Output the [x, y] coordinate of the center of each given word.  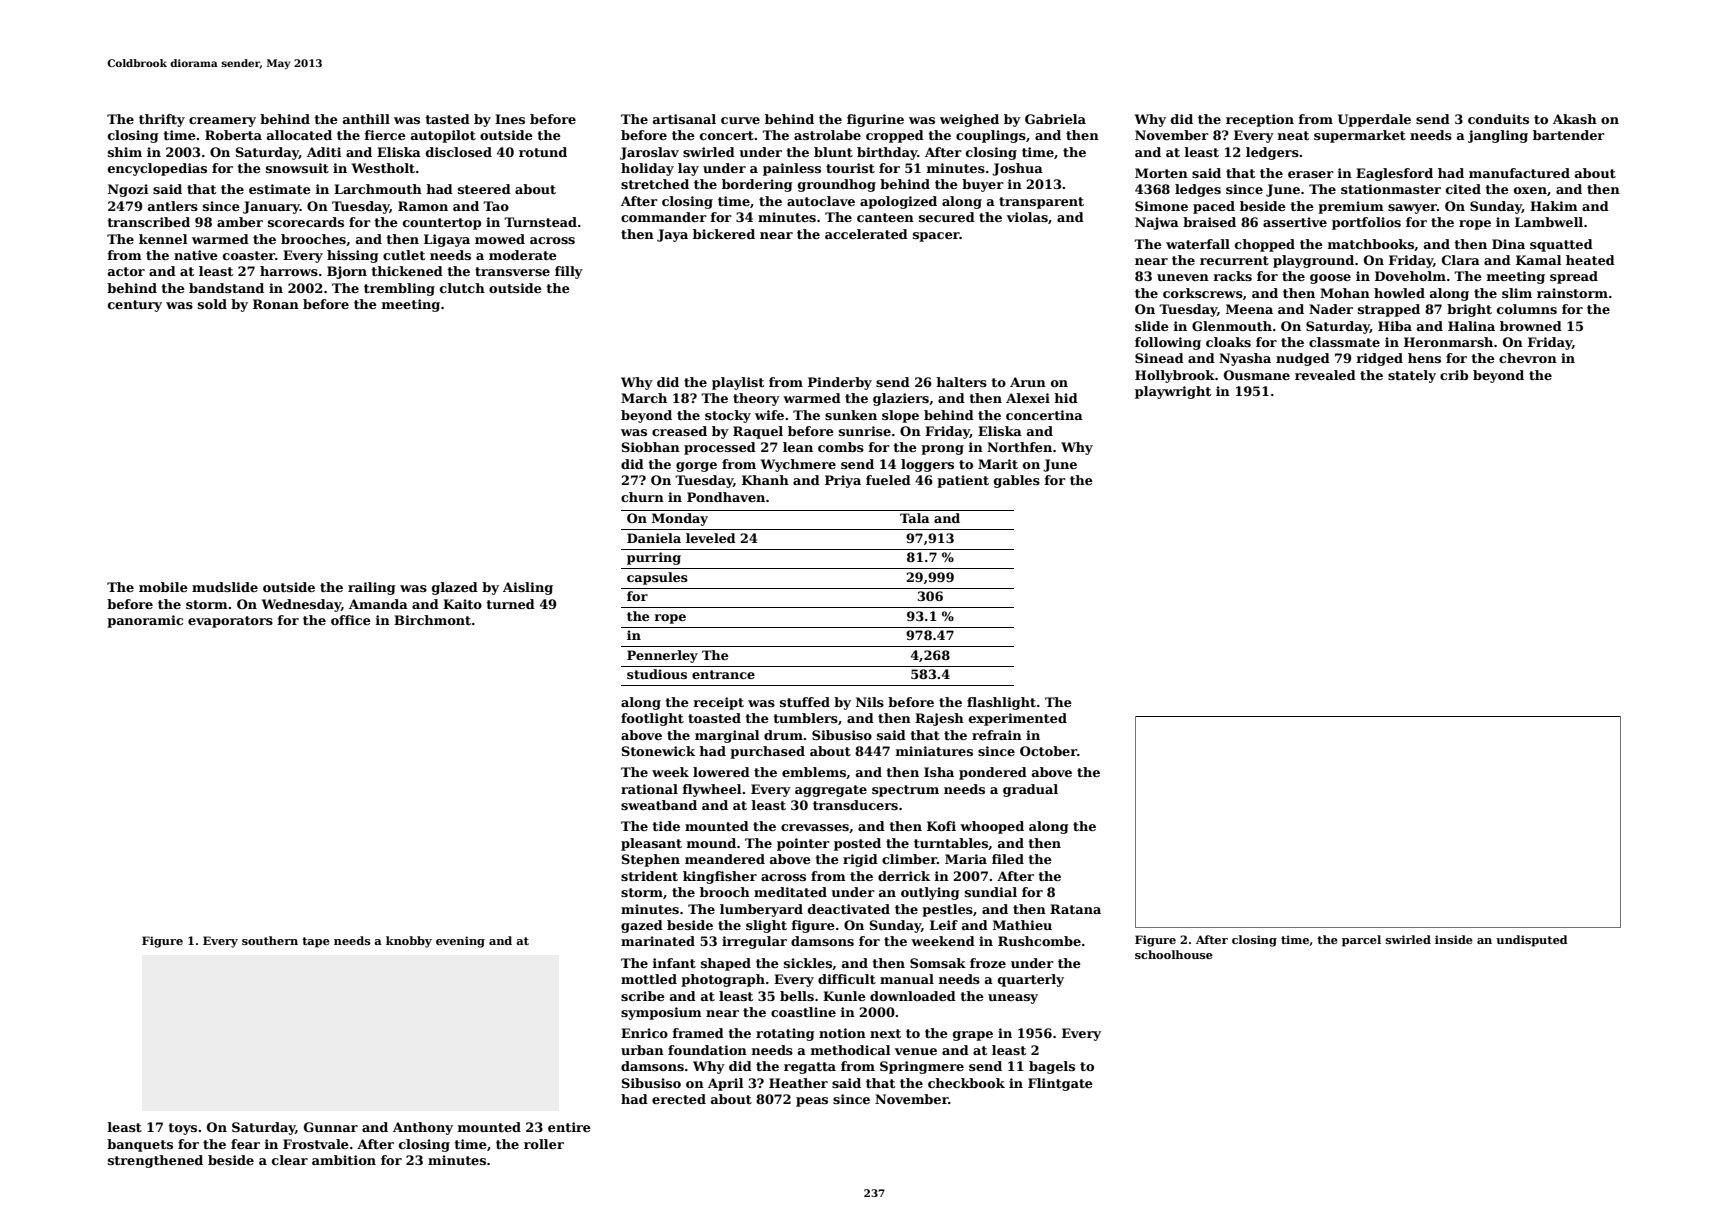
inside [1454, 939]
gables [1017, 481]
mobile [163, 587]
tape [316, 942]
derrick [904, 876]
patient [963, 481]
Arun [1028, 382]
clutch [462, 288]
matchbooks [1371, 244]
